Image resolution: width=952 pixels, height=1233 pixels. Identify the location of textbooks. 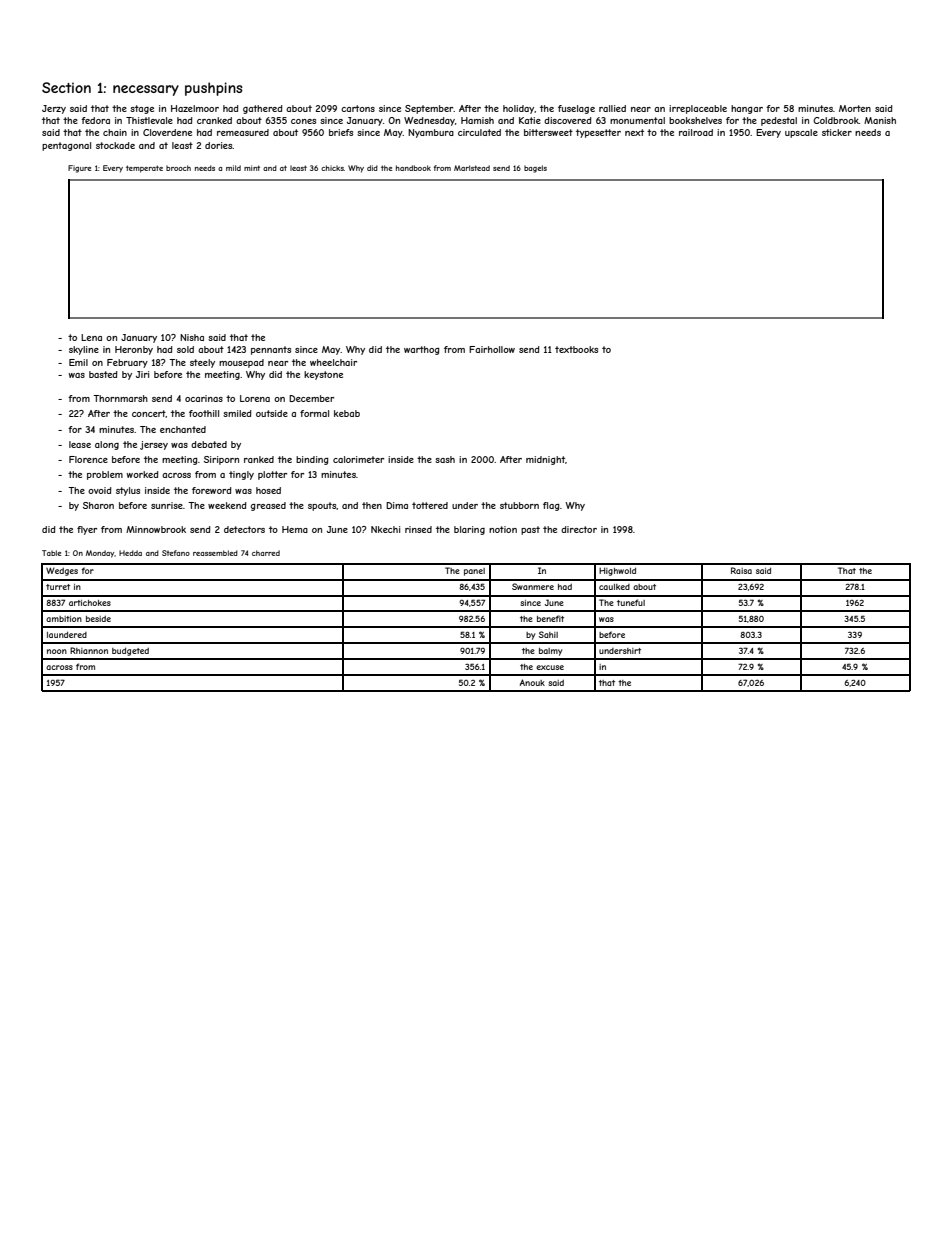
(576, 349).
